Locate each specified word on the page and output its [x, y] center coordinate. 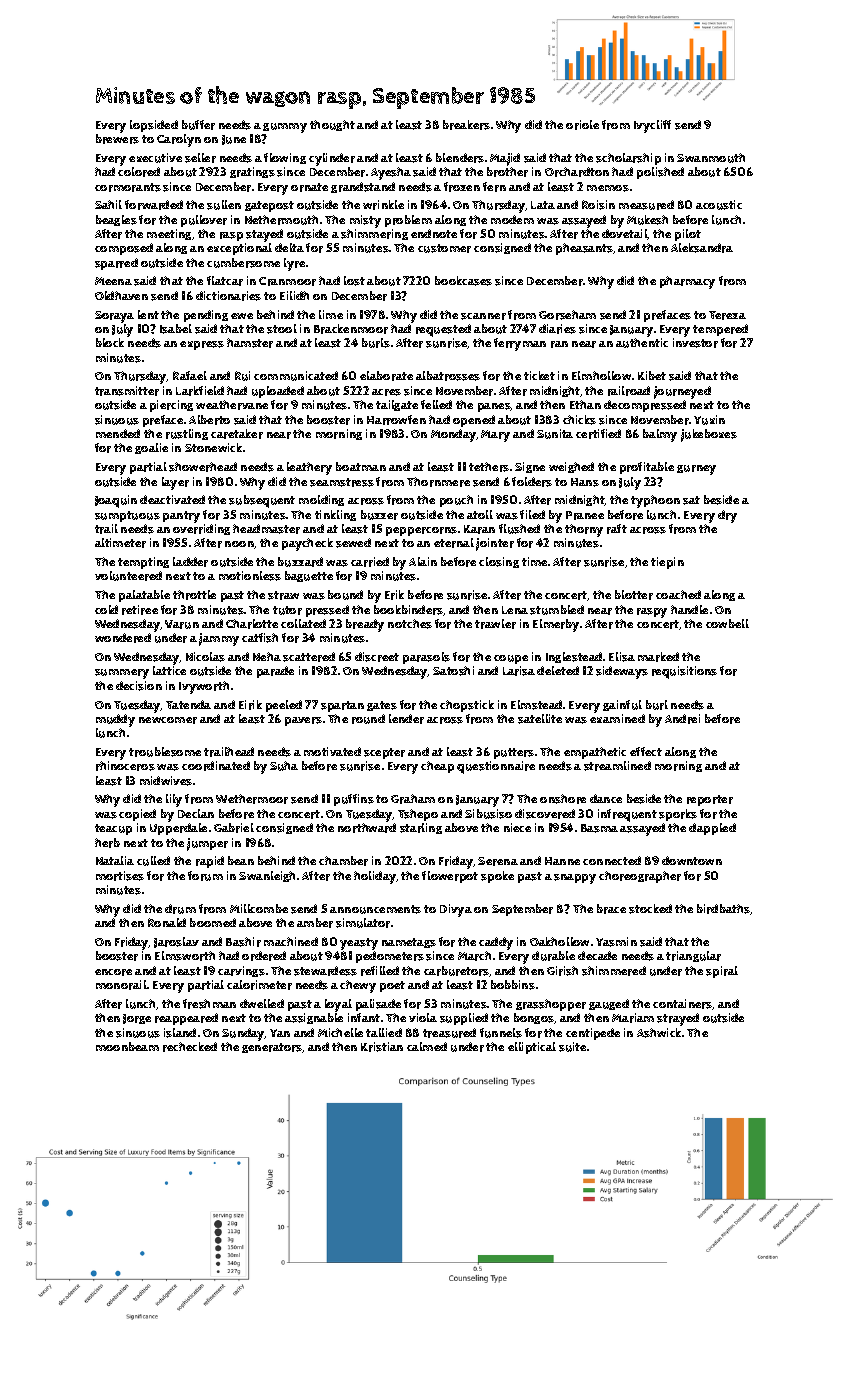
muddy [115, 720]
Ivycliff [652, 126]
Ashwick [659, 1033]
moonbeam [127, 1046]
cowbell [727, 623]
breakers [466, 125]
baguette [309, 576]
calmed [427, 1046]
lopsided [154, 126]
